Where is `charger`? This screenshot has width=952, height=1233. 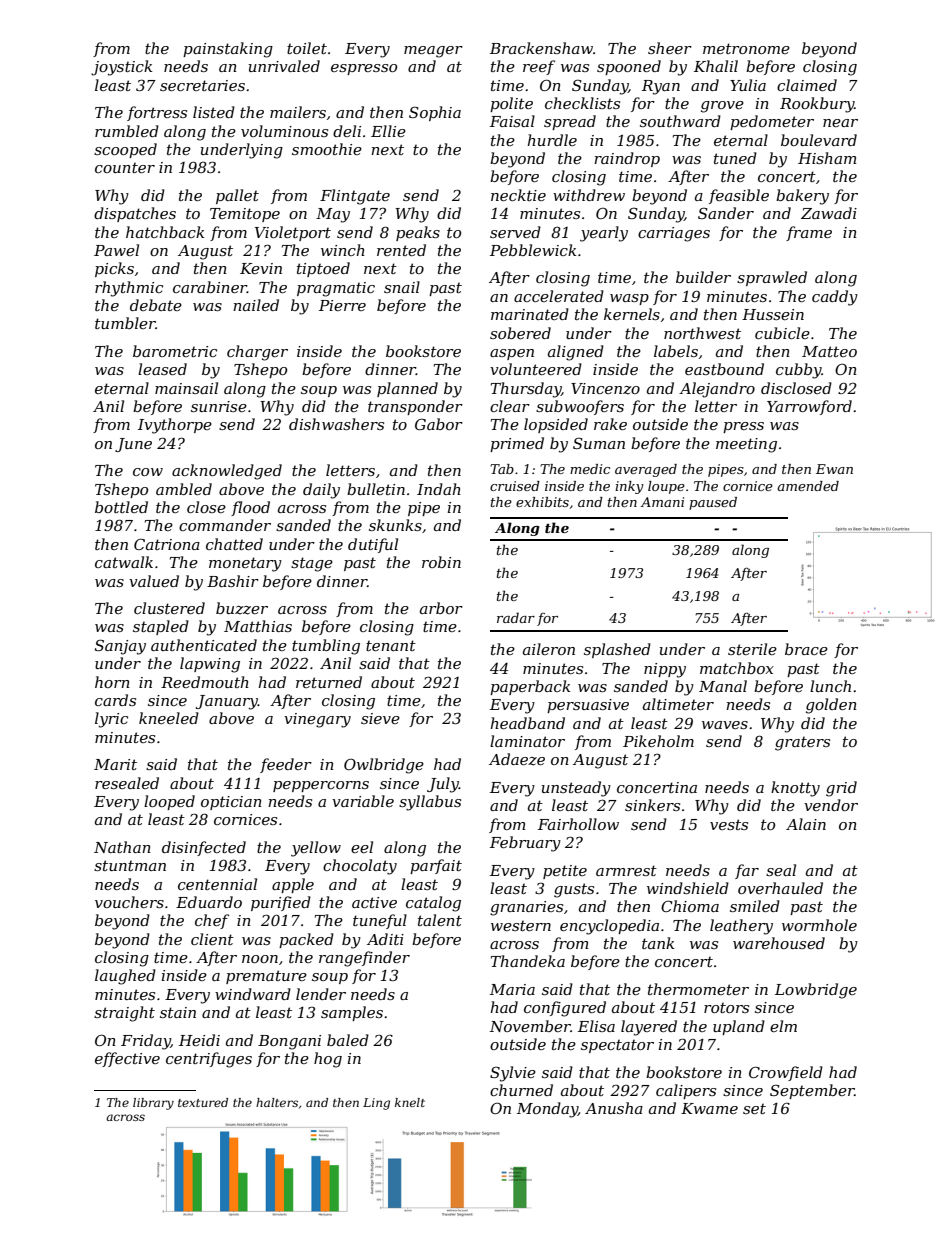
charger is located at coordinates (257, 353).
